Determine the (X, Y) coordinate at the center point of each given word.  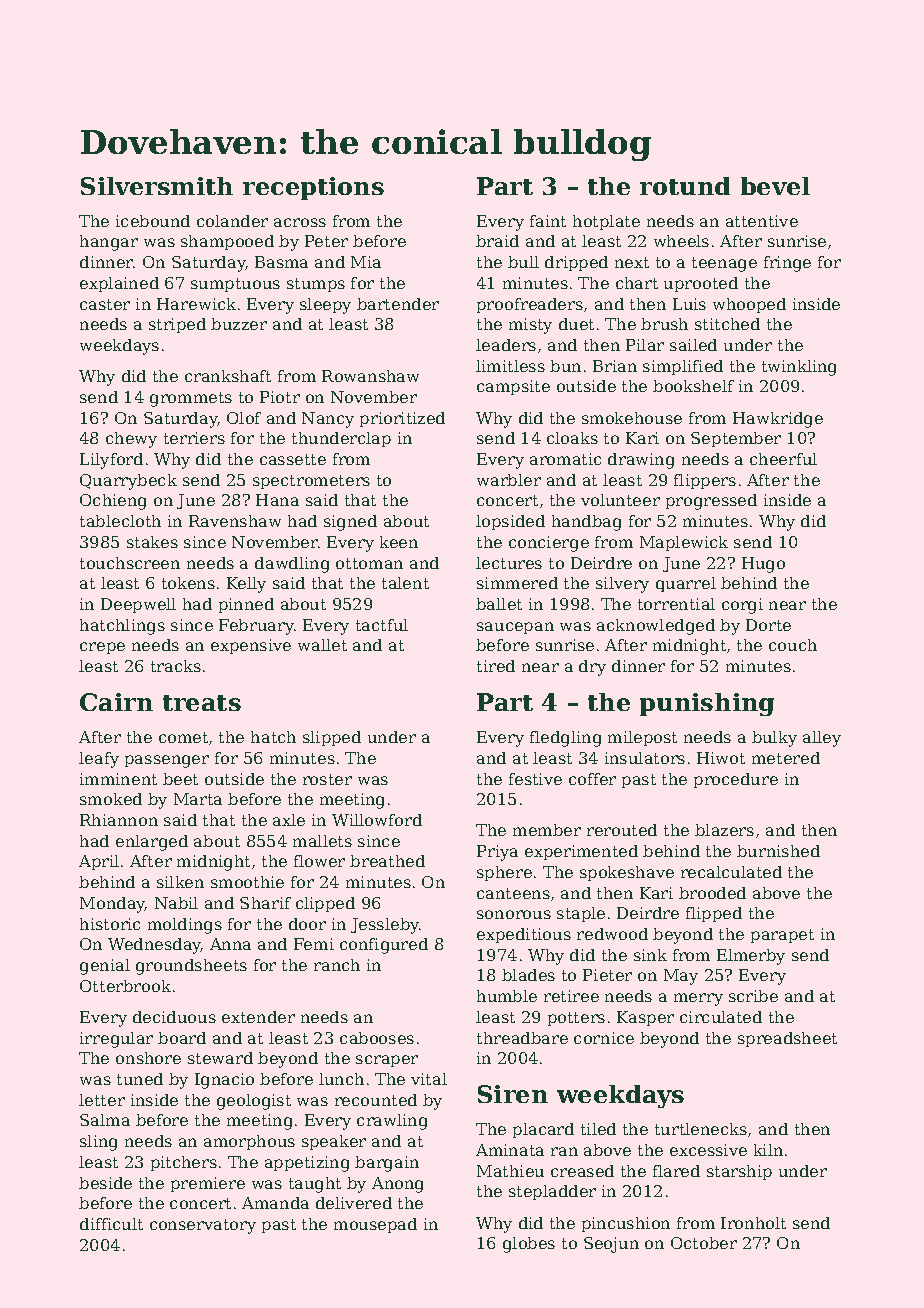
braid (497, 241)
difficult (111, 1224)
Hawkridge (778, 420)
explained (119, 284)
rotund (685, 186)
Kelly (246, 585)
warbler (509, 480)
